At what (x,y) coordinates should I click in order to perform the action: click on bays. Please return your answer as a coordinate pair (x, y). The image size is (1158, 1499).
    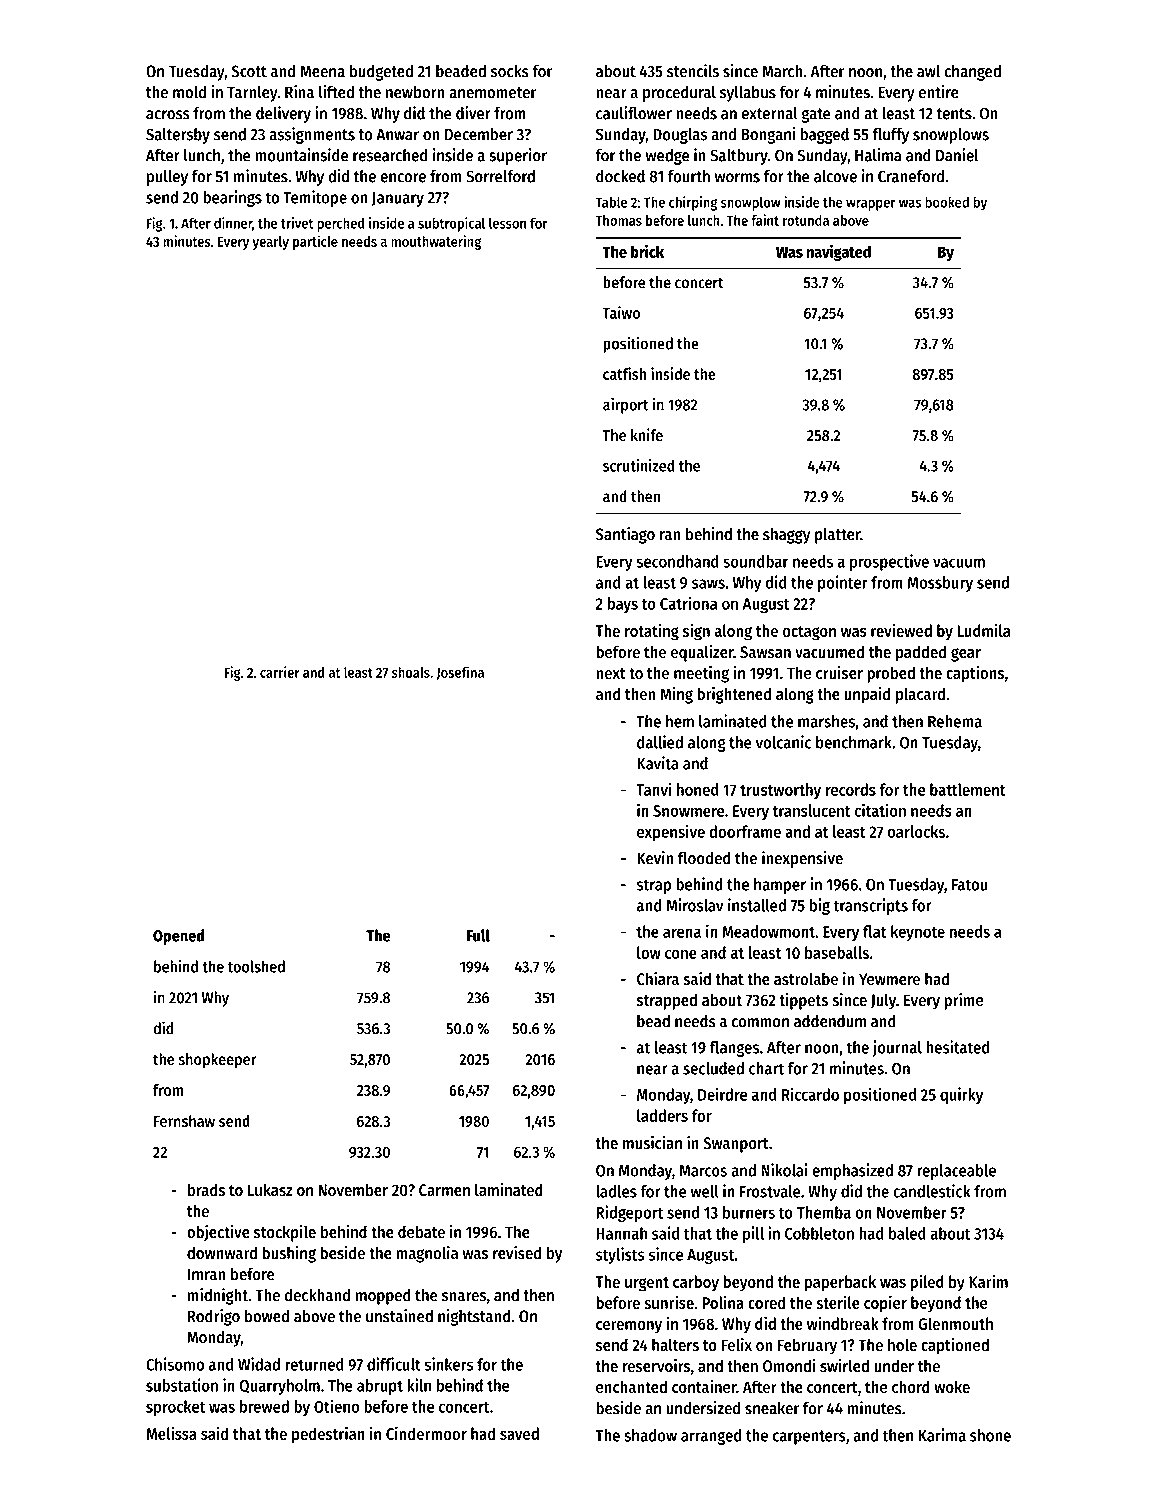
    Looking at the image, I should click on (623, 605).
